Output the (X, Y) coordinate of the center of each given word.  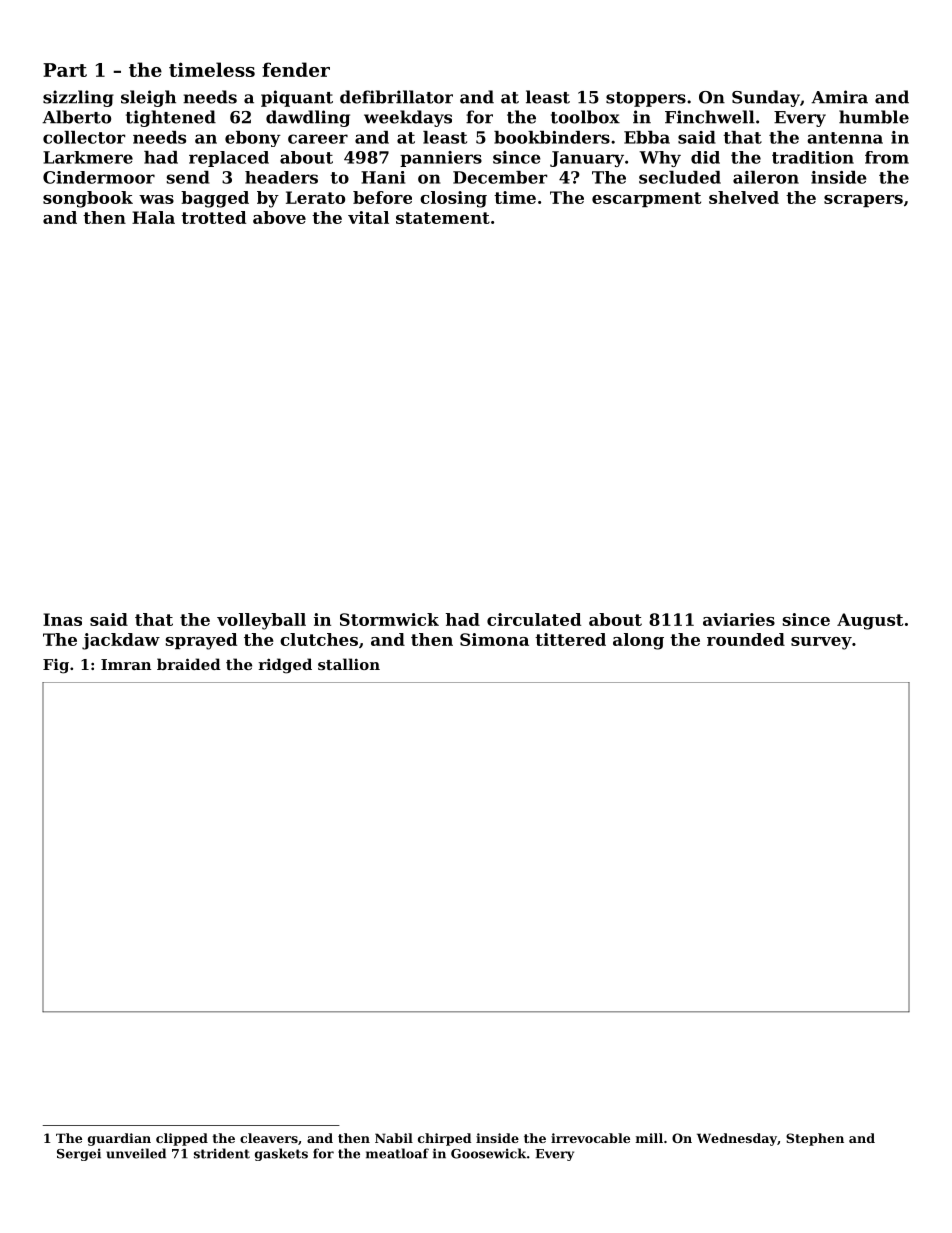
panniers (441, 159)
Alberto (76, 117)
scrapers (863, 201)
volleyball (261, 621)
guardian (119, 1139)
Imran (126, 664)
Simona (494, 639)
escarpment (646, 199)
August (870, 621)
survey (821, 643)
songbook (88, 199)
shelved (744, 197)
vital (368, 217)
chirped (444, 1139)
